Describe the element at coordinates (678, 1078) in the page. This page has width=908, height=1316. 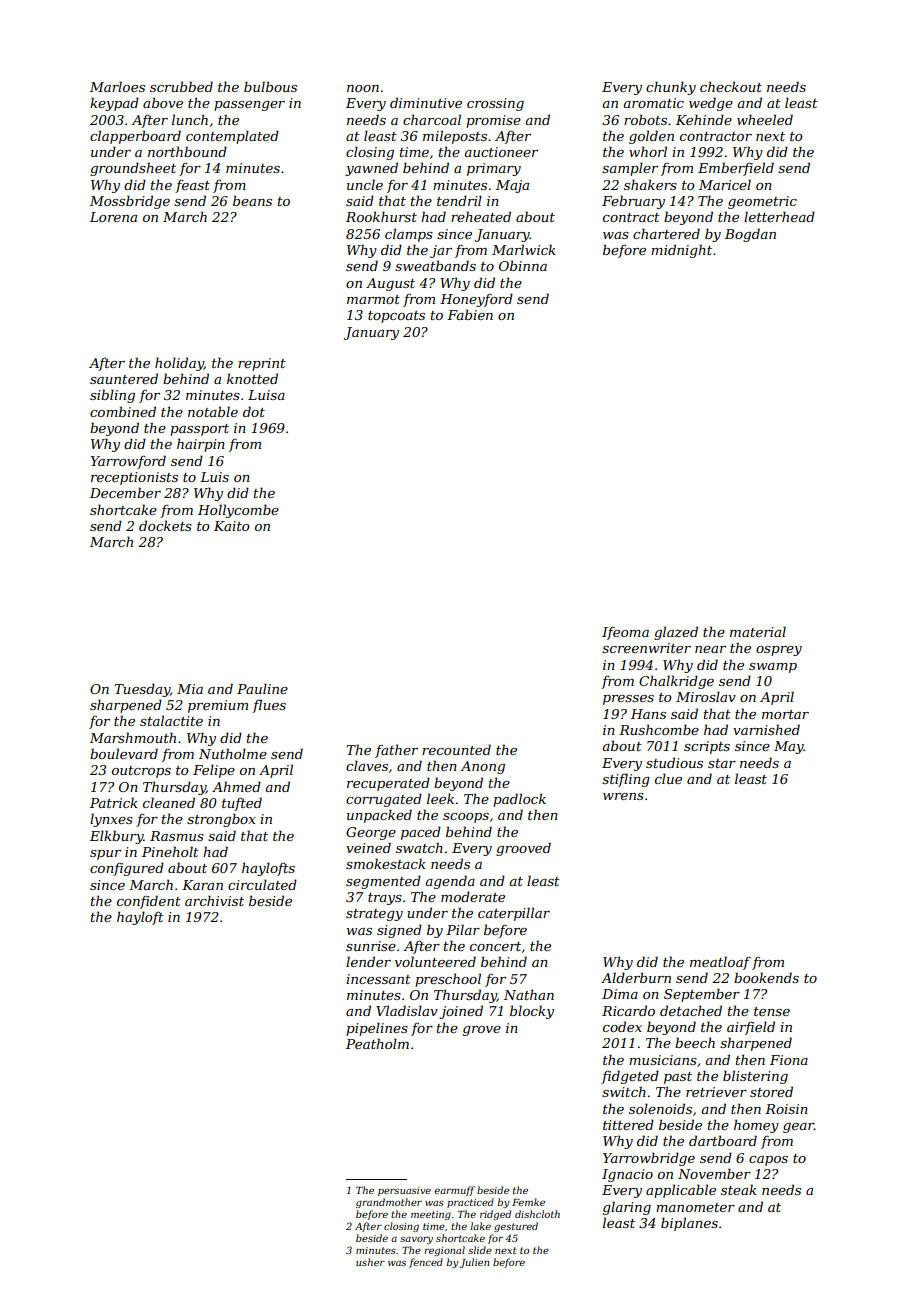
I see `past` at that location.
